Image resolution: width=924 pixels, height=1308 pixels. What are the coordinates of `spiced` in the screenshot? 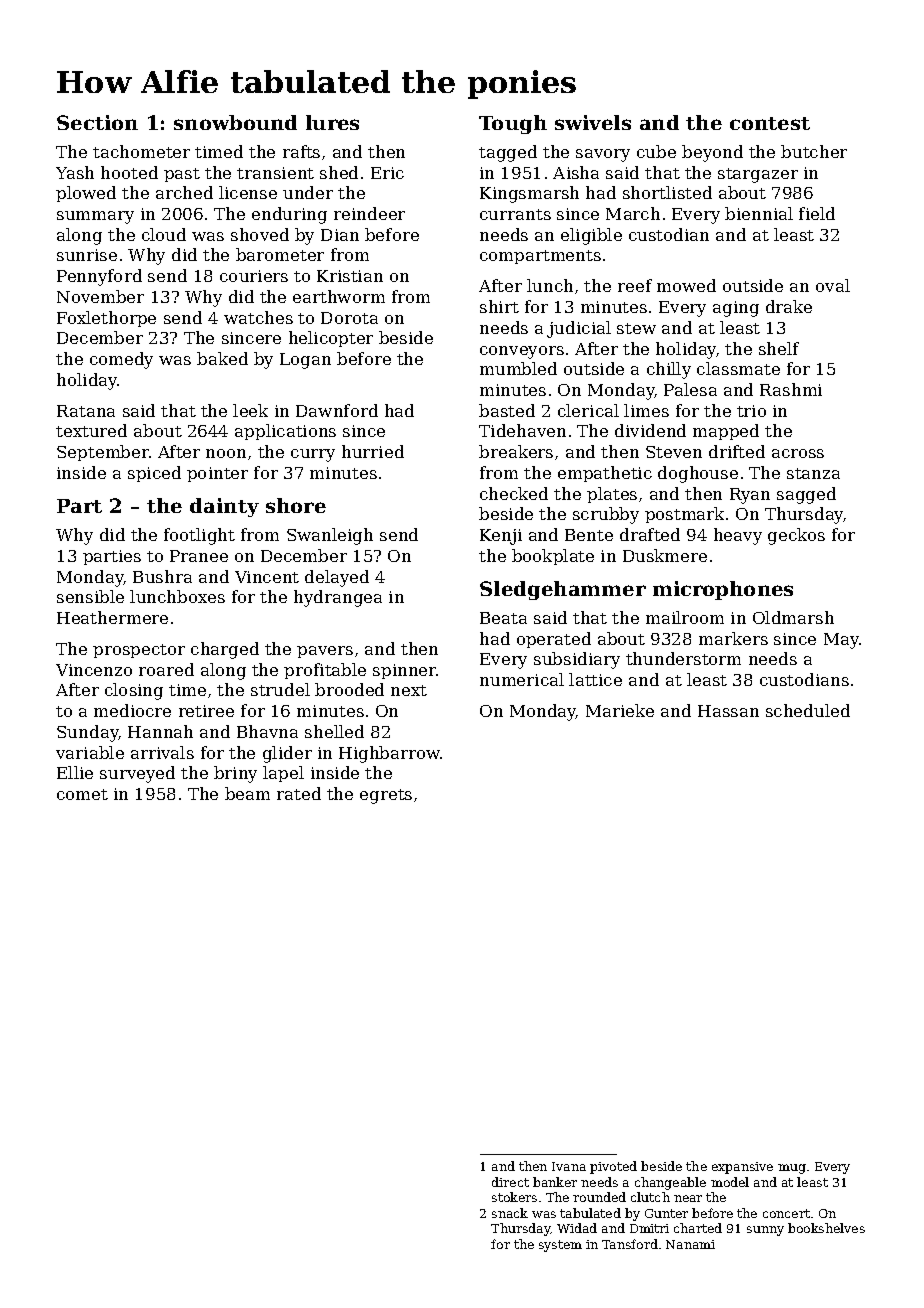 It's located at (154, 474).
